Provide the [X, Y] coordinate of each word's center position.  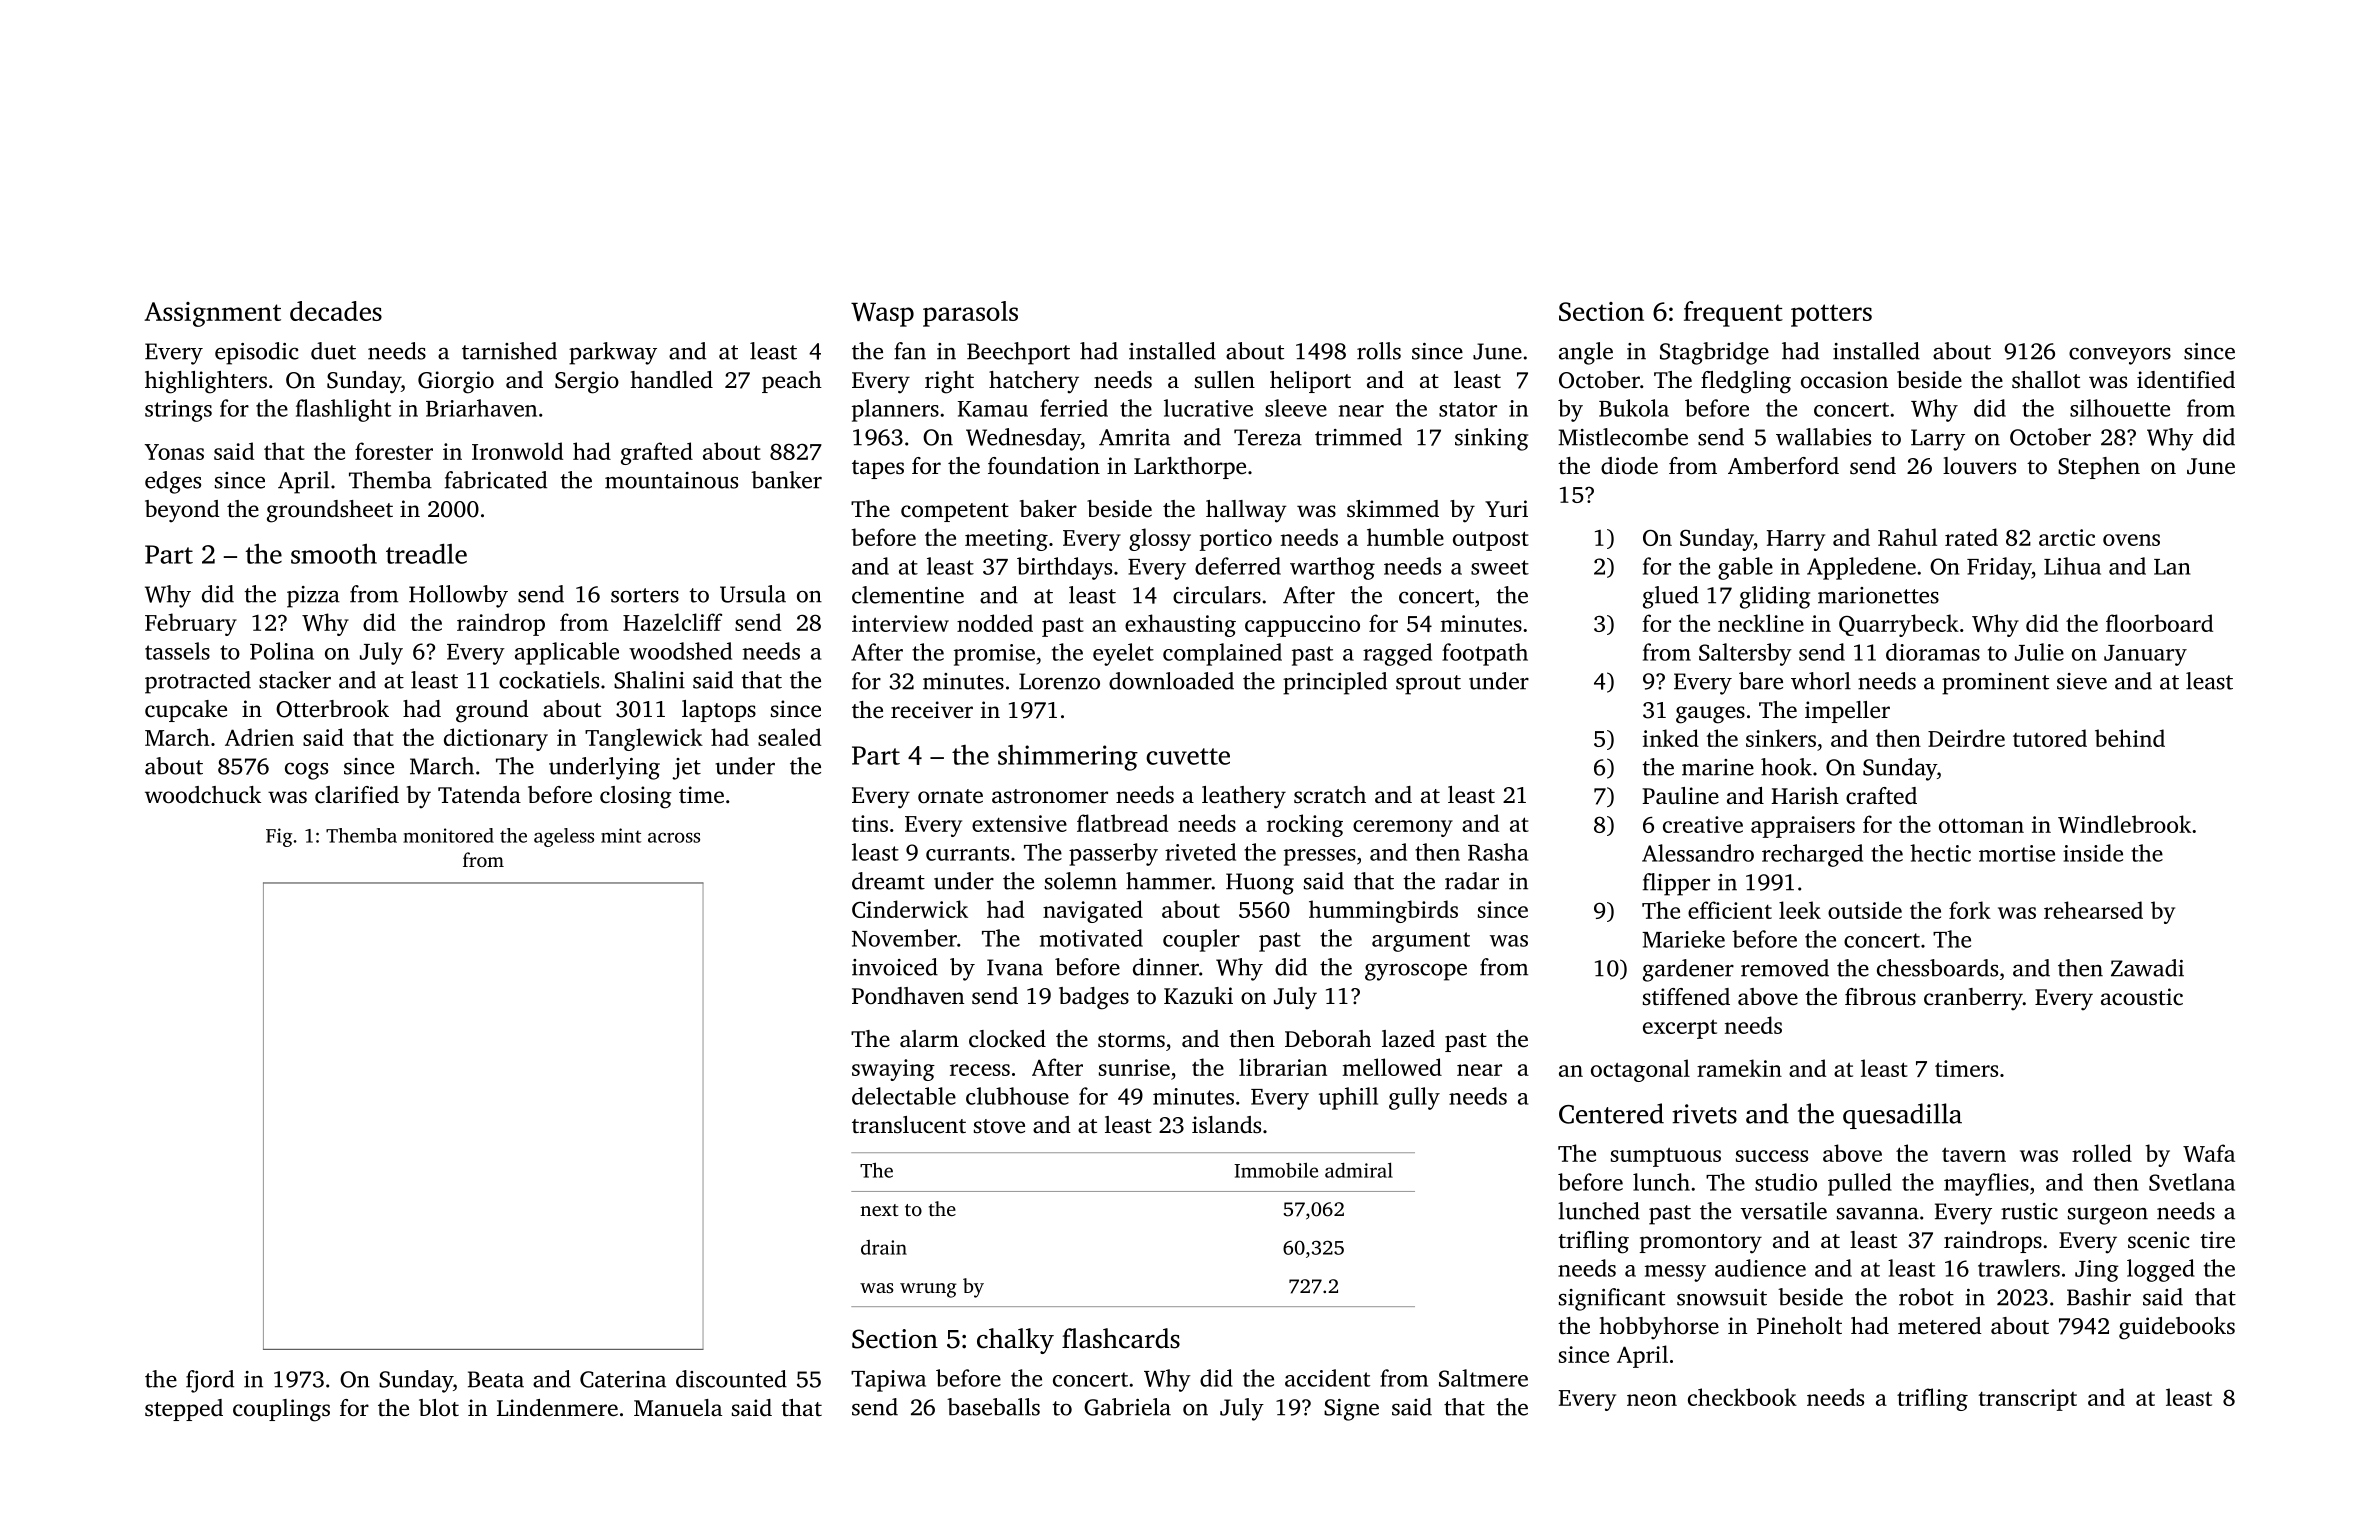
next [879, 1210]
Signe [1351, 1410]
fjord [210, 1381]
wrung [928, 1290]
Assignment [212, 314]
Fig [279, 837]
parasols [970, 314]
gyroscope [1416, 972]
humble [1405, 537]
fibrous [1880, 997]
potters [1831, 315]
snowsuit [1722, 1297]
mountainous [671, 480]
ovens [2131, 540]
